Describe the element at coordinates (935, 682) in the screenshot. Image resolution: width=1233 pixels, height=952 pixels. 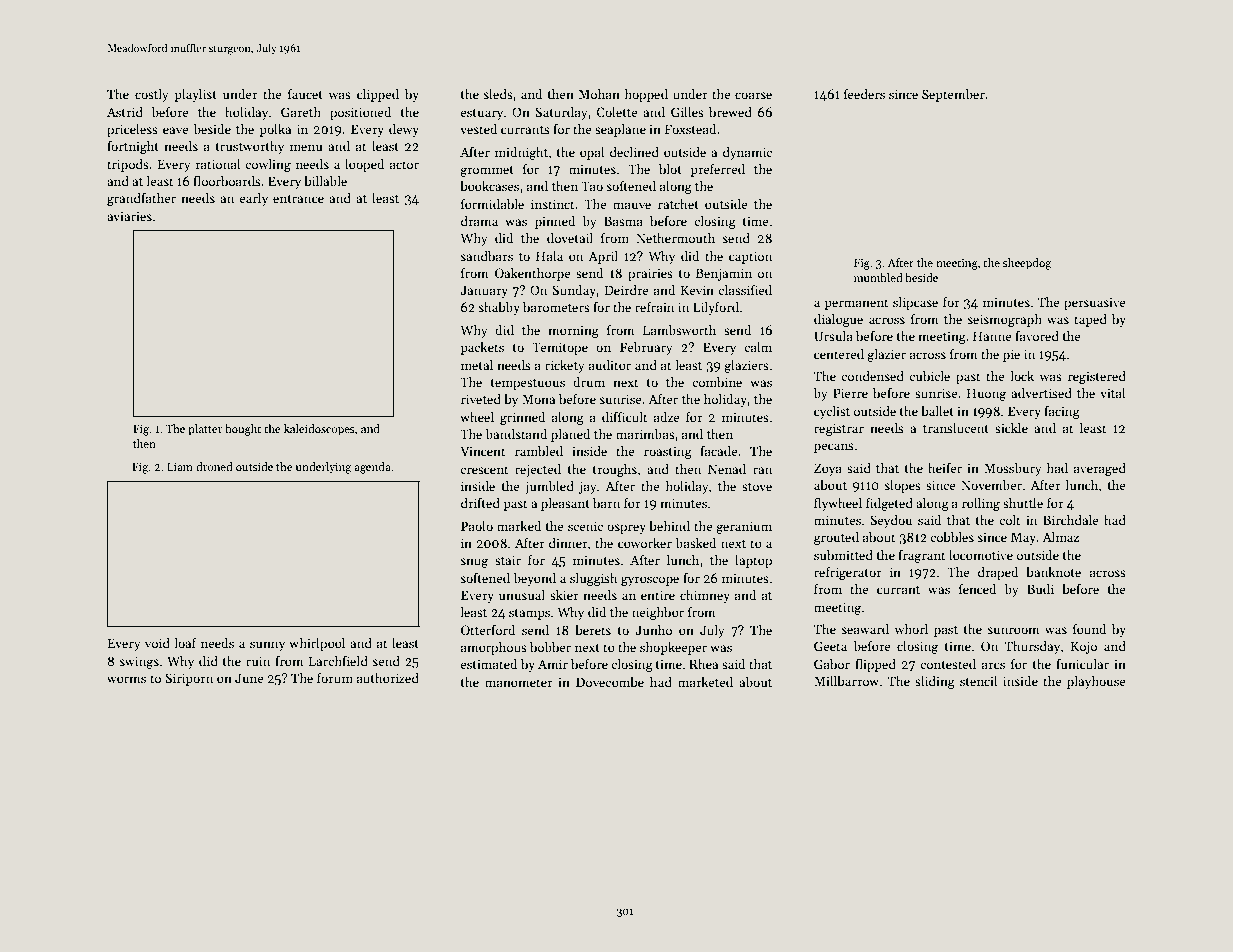
I see `sliding` at that location.
